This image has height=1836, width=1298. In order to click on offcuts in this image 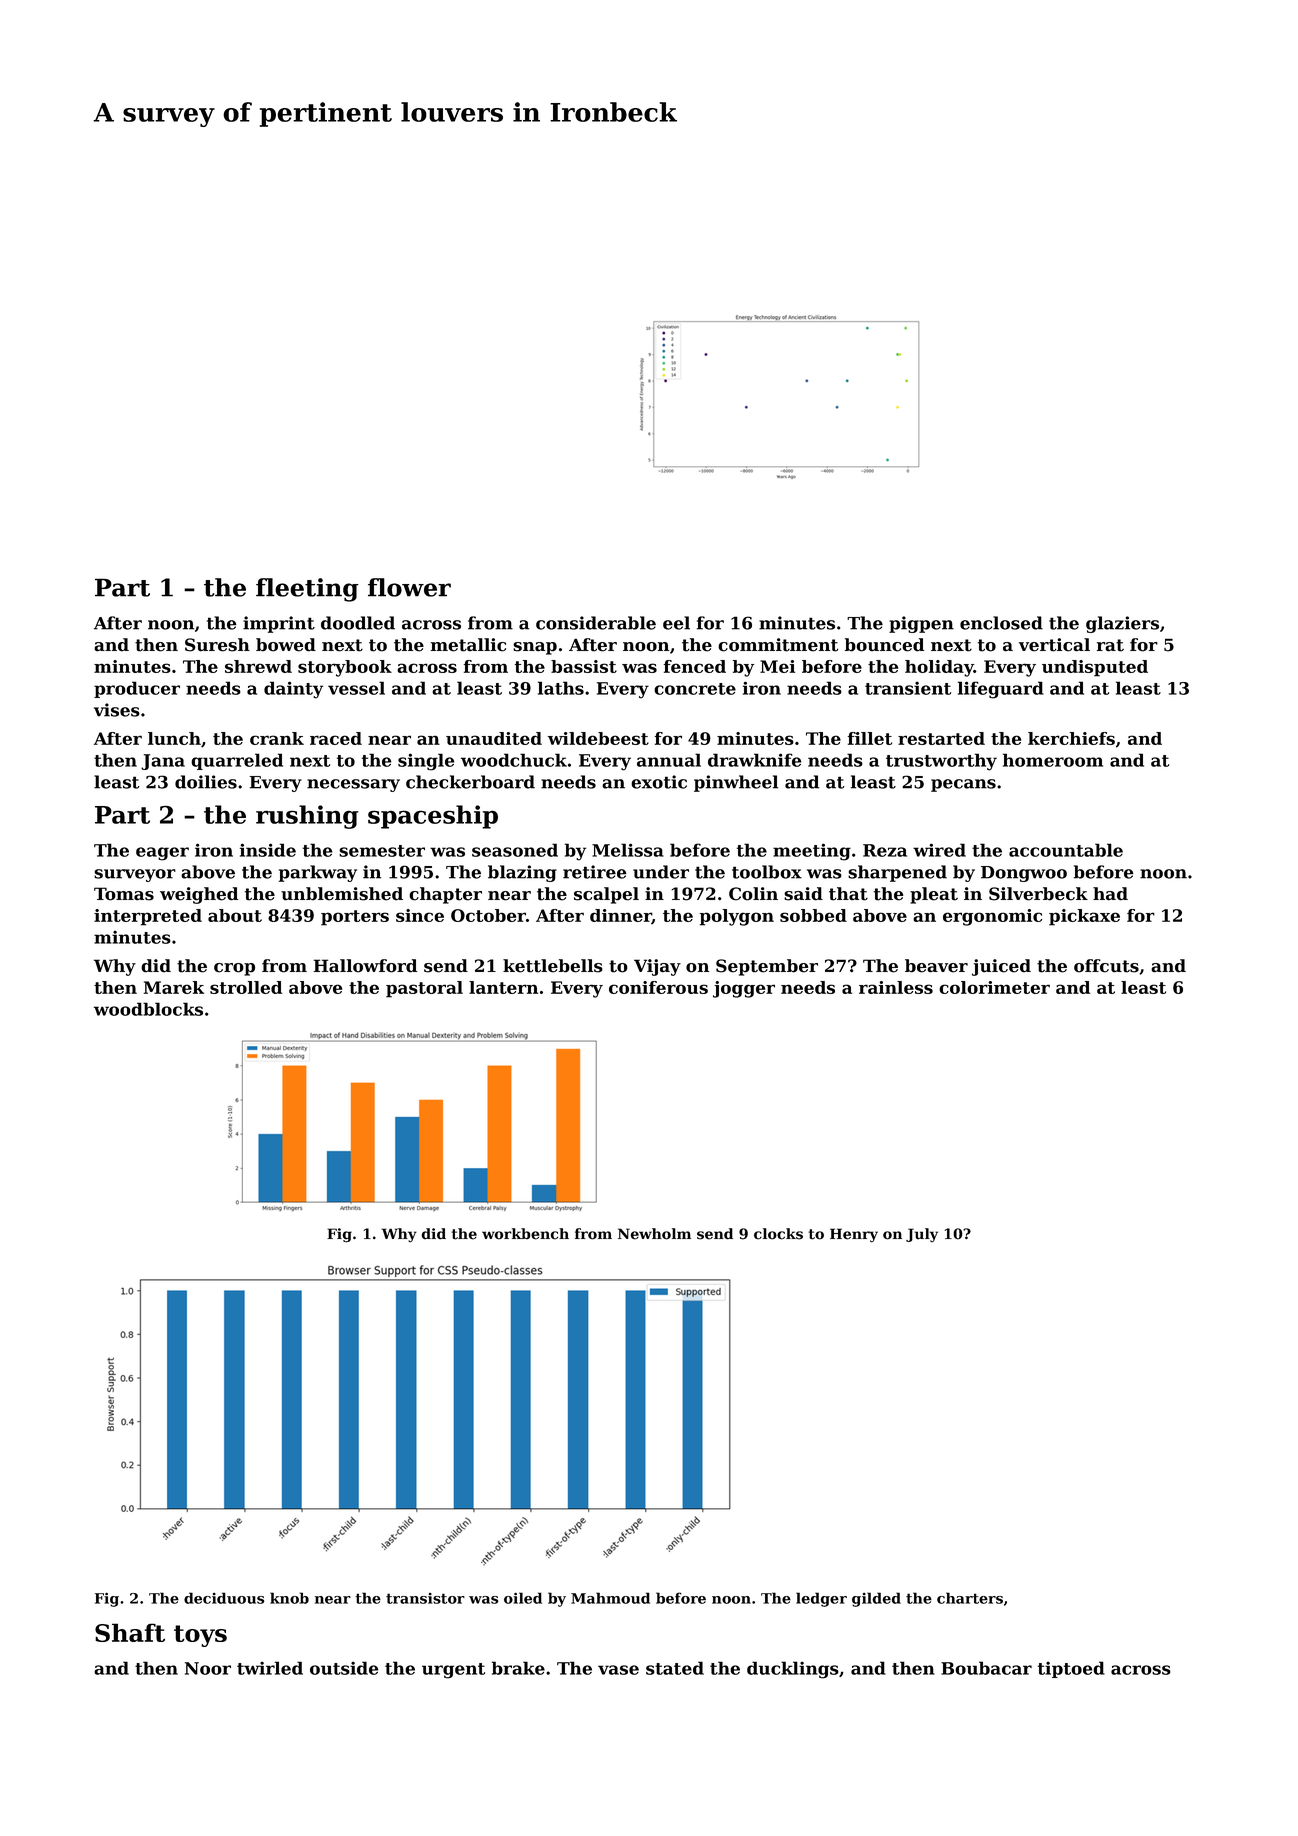, I will do `click(1106, 966)`.
